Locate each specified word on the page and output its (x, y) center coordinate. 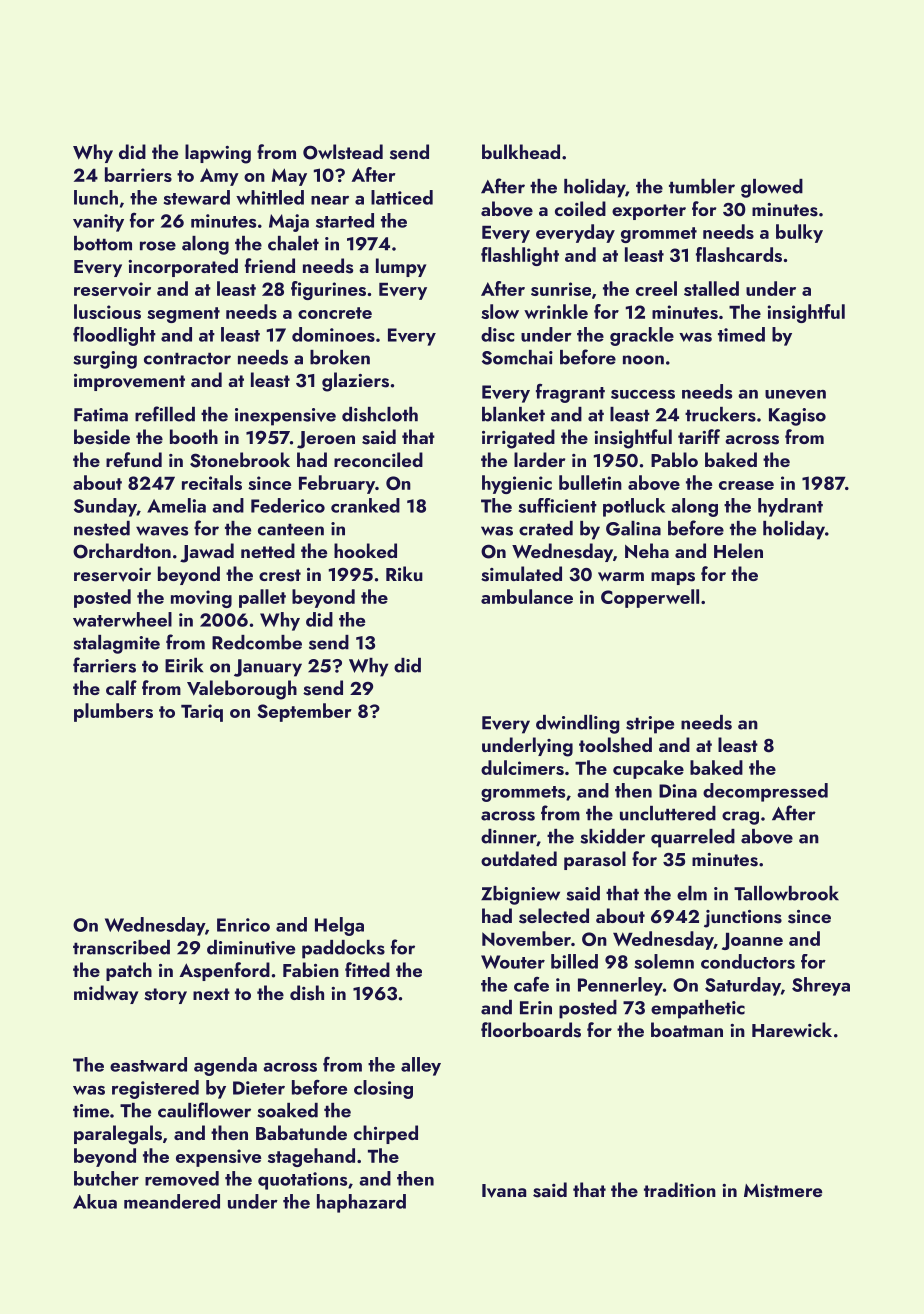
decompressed (765, 792)
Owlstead (343, 152)
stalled (711, 288)
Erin (536, 1008)
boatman (687, 1029)
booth (194, 436)
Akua (95, 1201)
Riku (404, 573)
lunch (96, 197)
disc (497, 334)
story (165, 996)
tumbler (702, 186)
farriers (104, 665)
